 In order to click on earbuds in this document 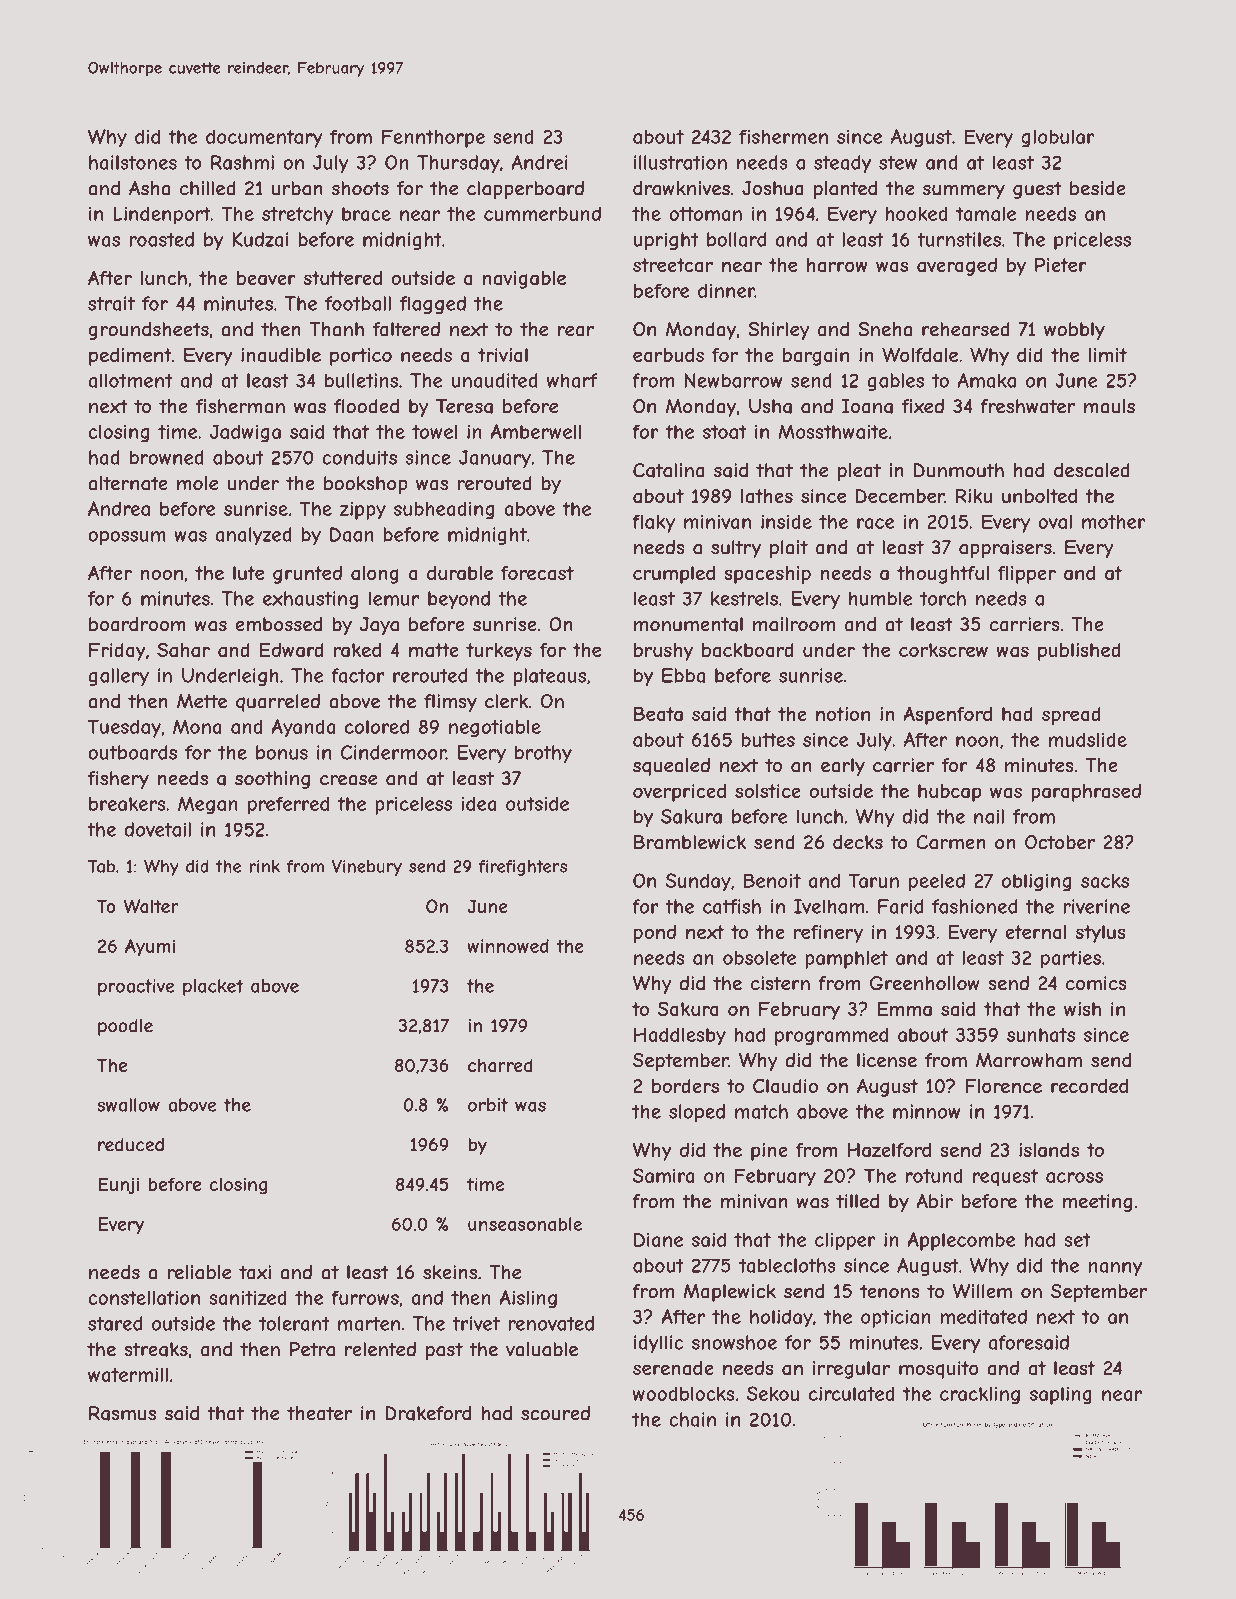, I will do `click(668, 355)`.
